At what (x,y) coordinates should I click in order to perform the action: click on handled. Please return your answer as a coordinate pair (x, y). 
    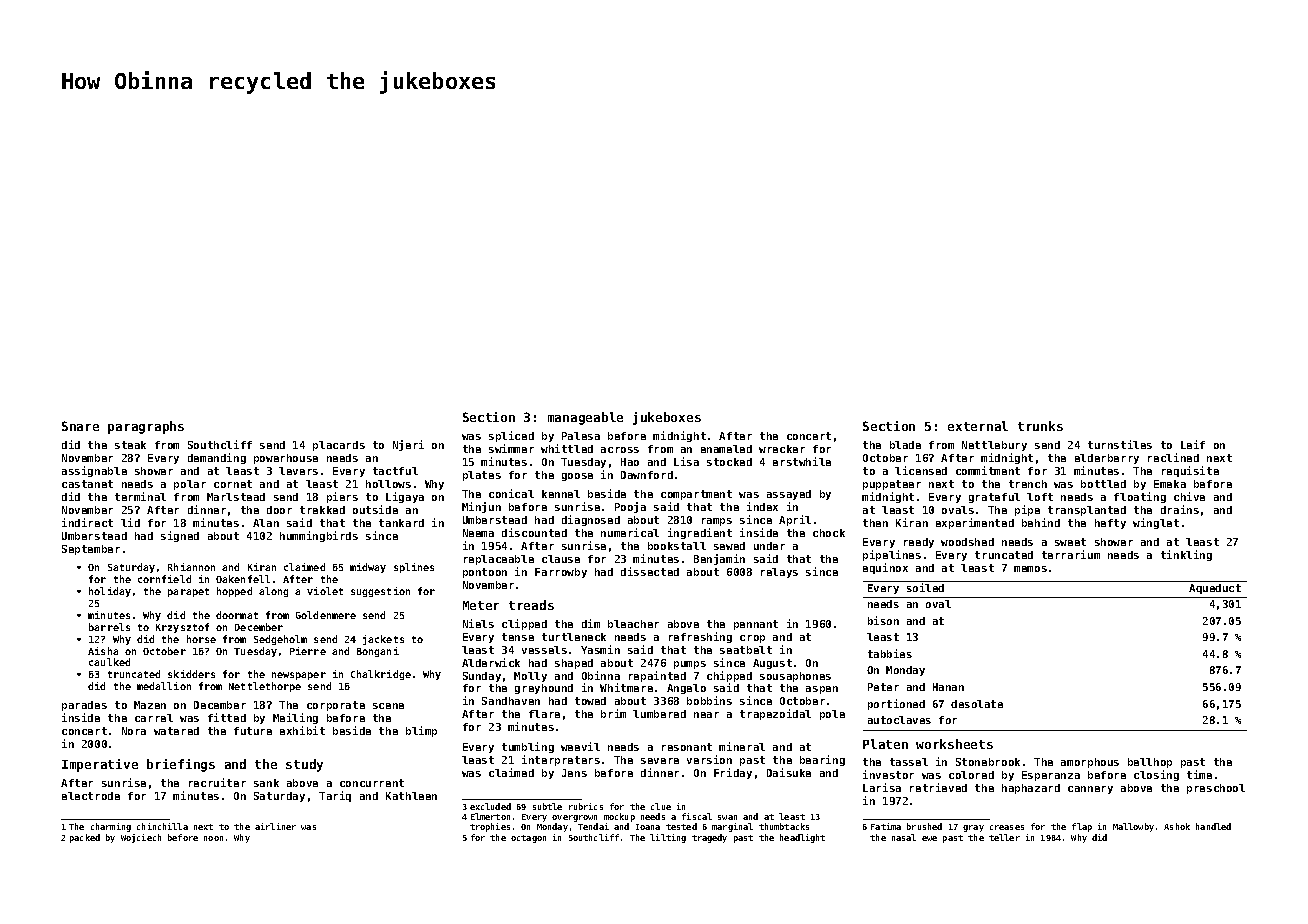
    Looking at the image, I should click on (1213, 826).
